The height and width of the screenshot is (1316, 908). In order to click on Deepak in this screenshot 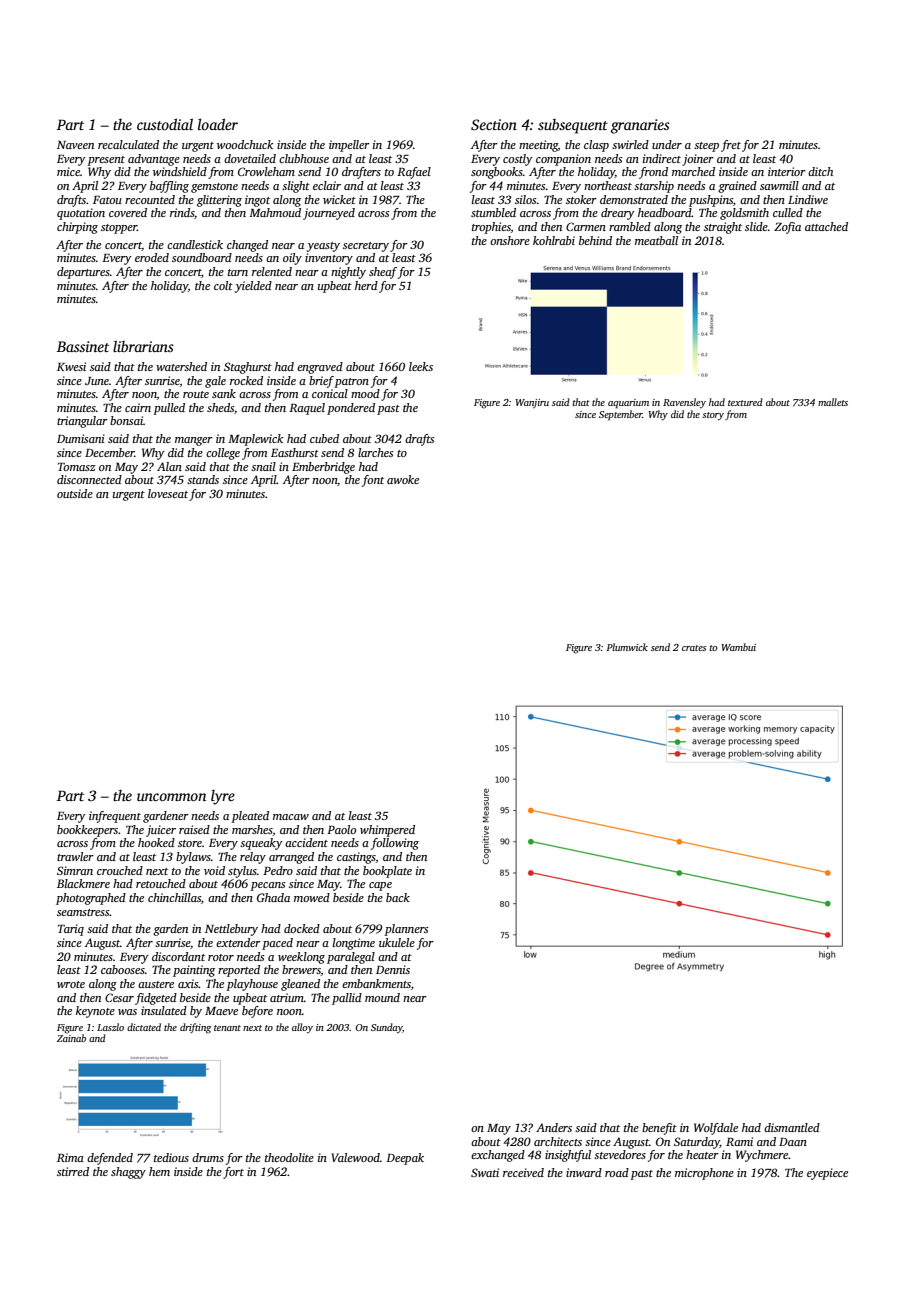, I will do `click(405, 1159)`.
